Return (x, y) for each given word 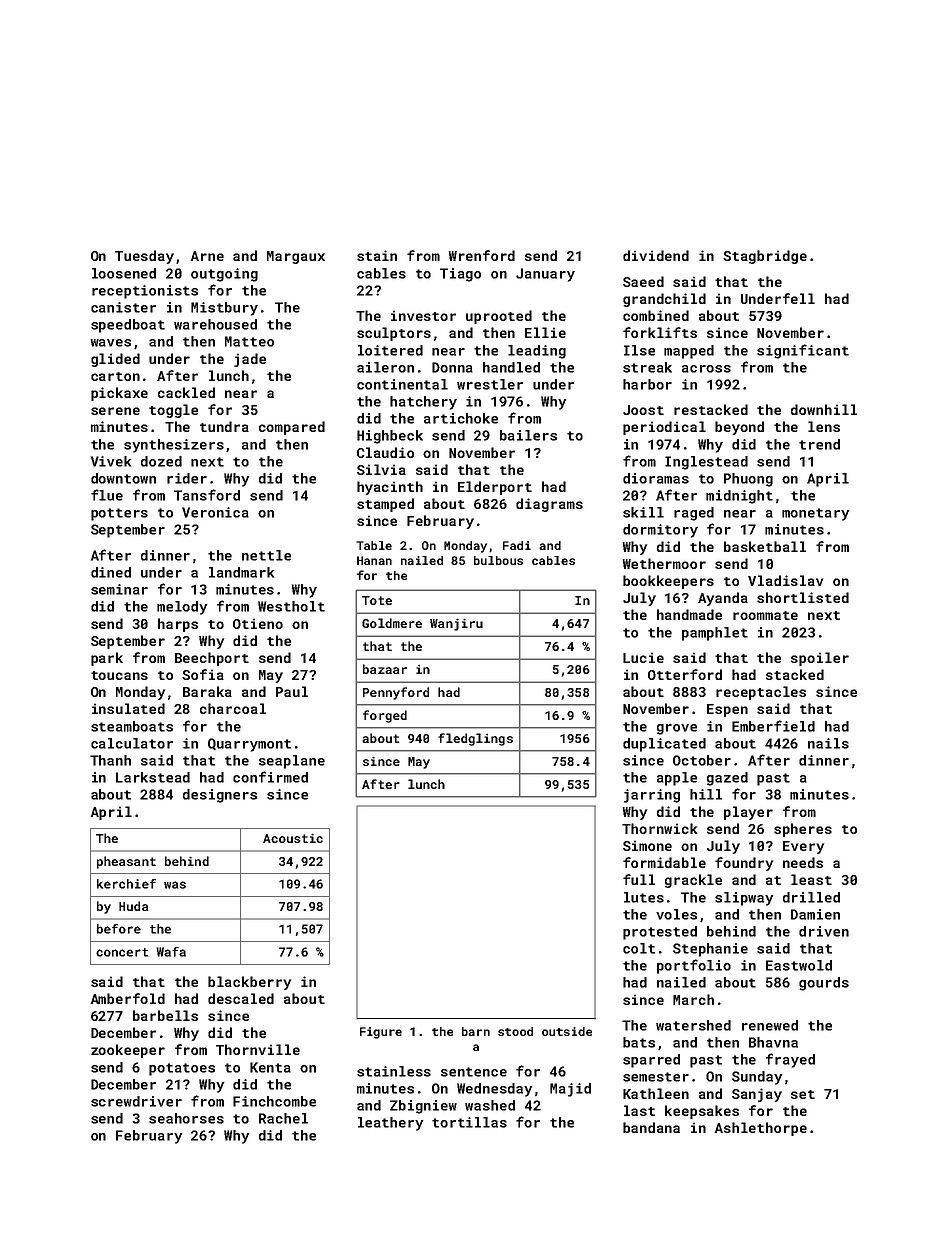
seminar (119, 589)
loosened (124, 273)
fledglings (475, 739)
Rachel (283, 1118)
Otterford (685, 674)
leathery (391, 1124)
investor (423, 315)
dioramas (656, 478)
